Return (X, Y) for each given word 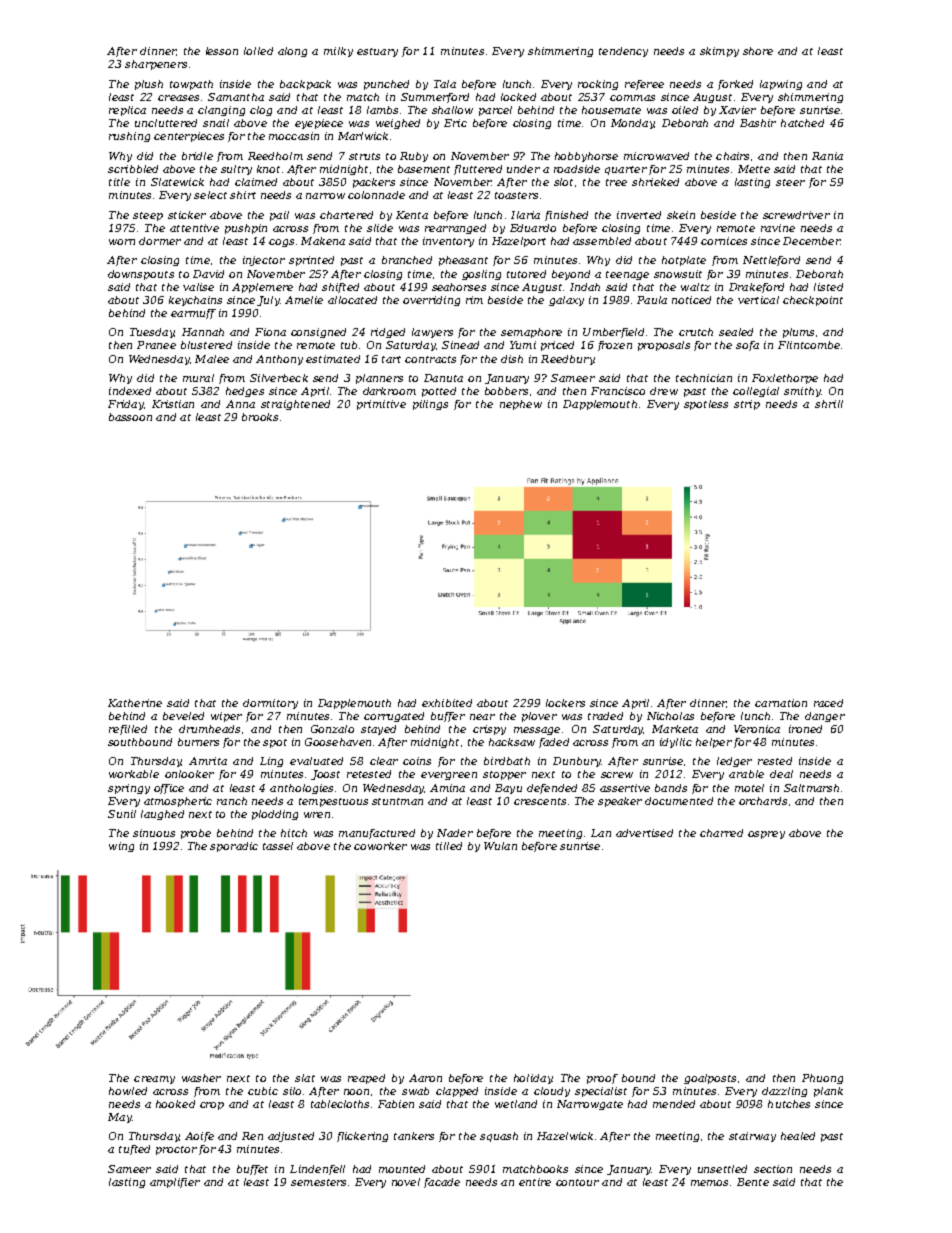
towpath (191, 85)
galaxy (566, 301)
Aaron (425, 1078)
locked (518, 97)
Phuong (822, 1079)
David (208, 274)
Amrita (208, 761)
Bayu (508, 789)
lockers (565, 703)
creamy (154, 1080)
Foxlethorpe (785, 379)
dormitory (270, 704)
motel (749, 788)
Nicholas (670, 716)
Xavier (737, 110)
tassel (278, 846)
